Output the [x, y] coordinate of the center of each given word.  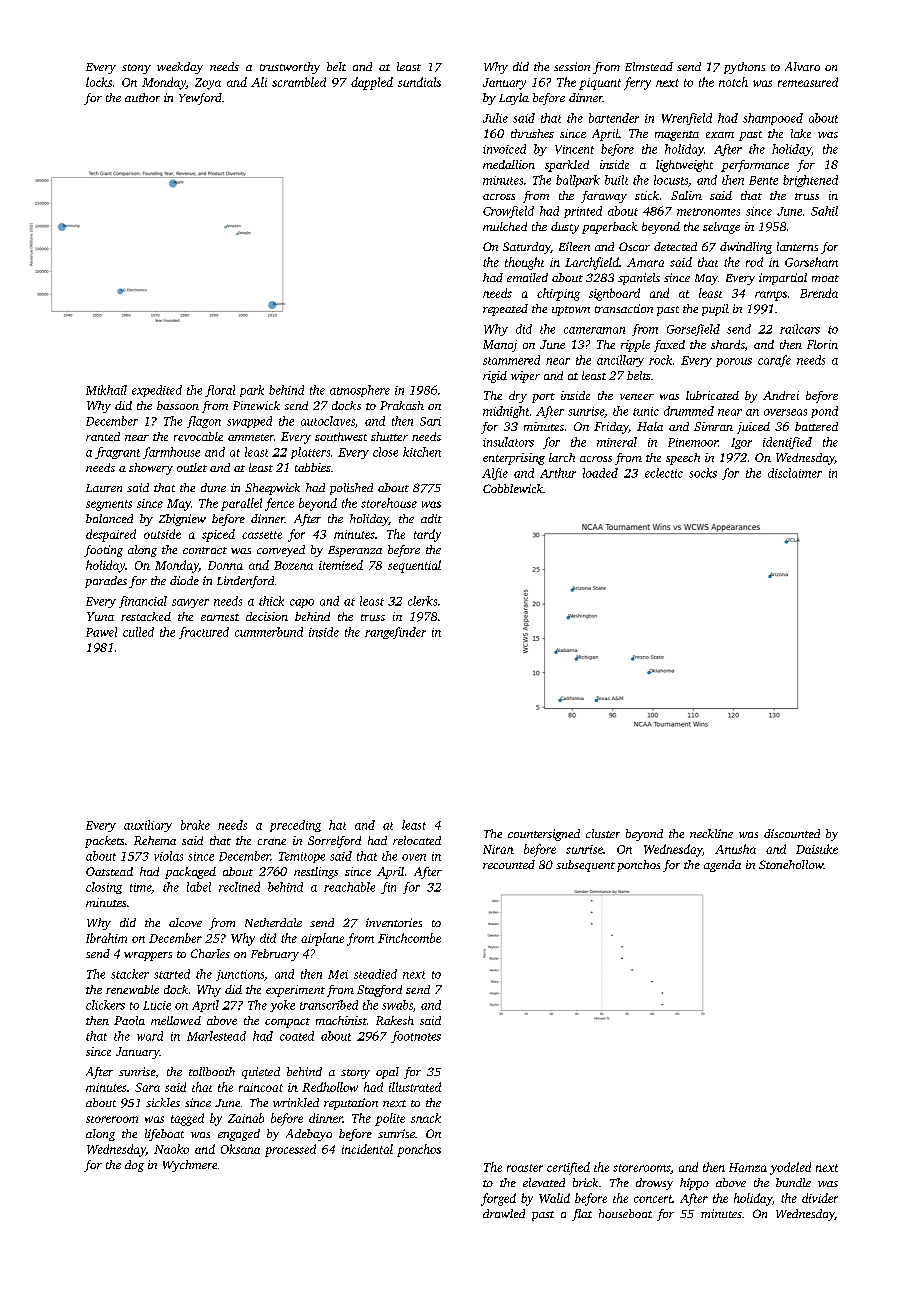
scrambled [299, 82]
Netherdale [273, 922]
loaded [600, 473]
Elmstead [649, 66]
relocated [417, 840]
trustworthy [290, 68]
